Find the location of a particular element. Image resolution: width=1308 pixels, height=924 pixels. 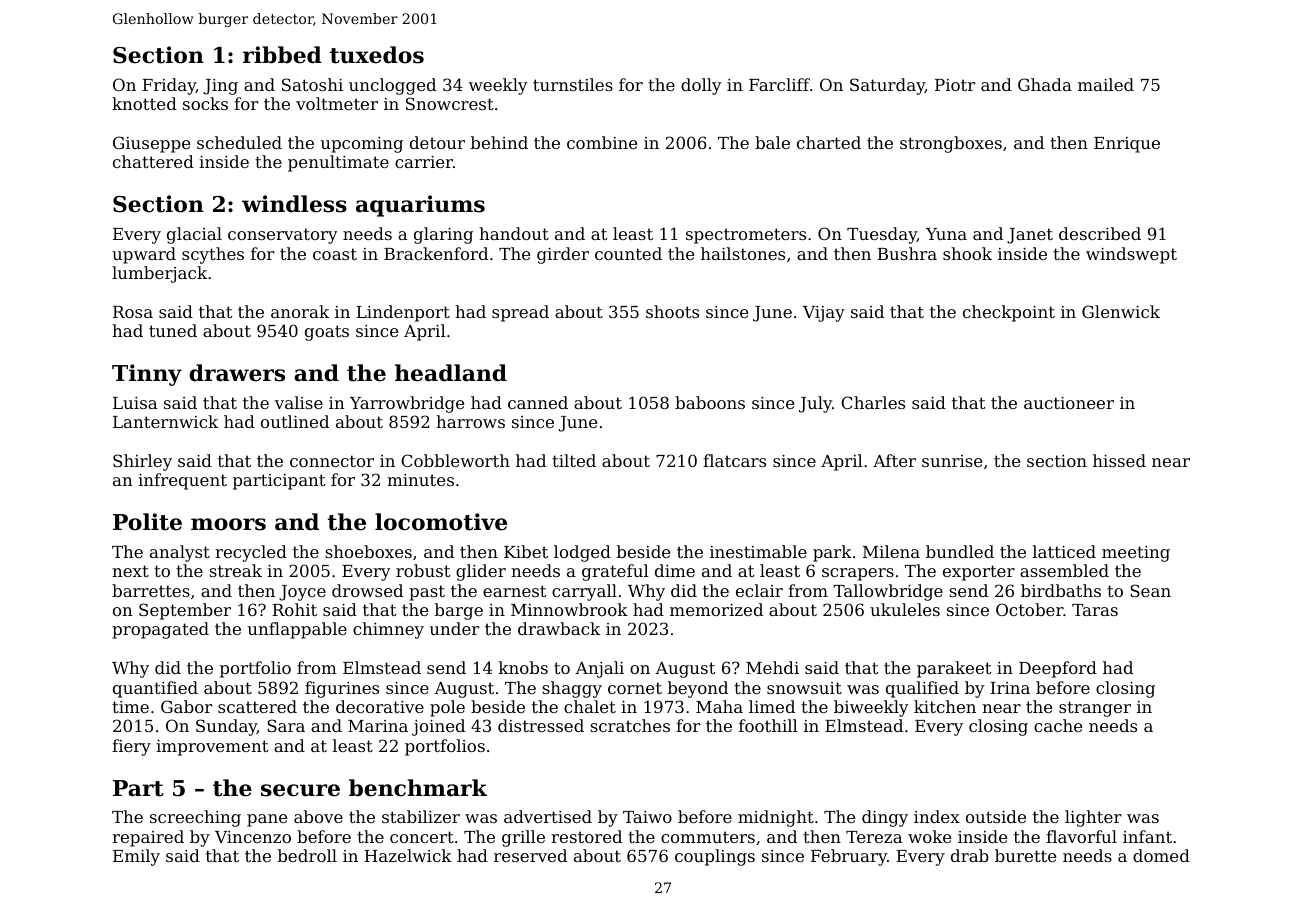

Hazelwick is located at coordinates (408, 855).
